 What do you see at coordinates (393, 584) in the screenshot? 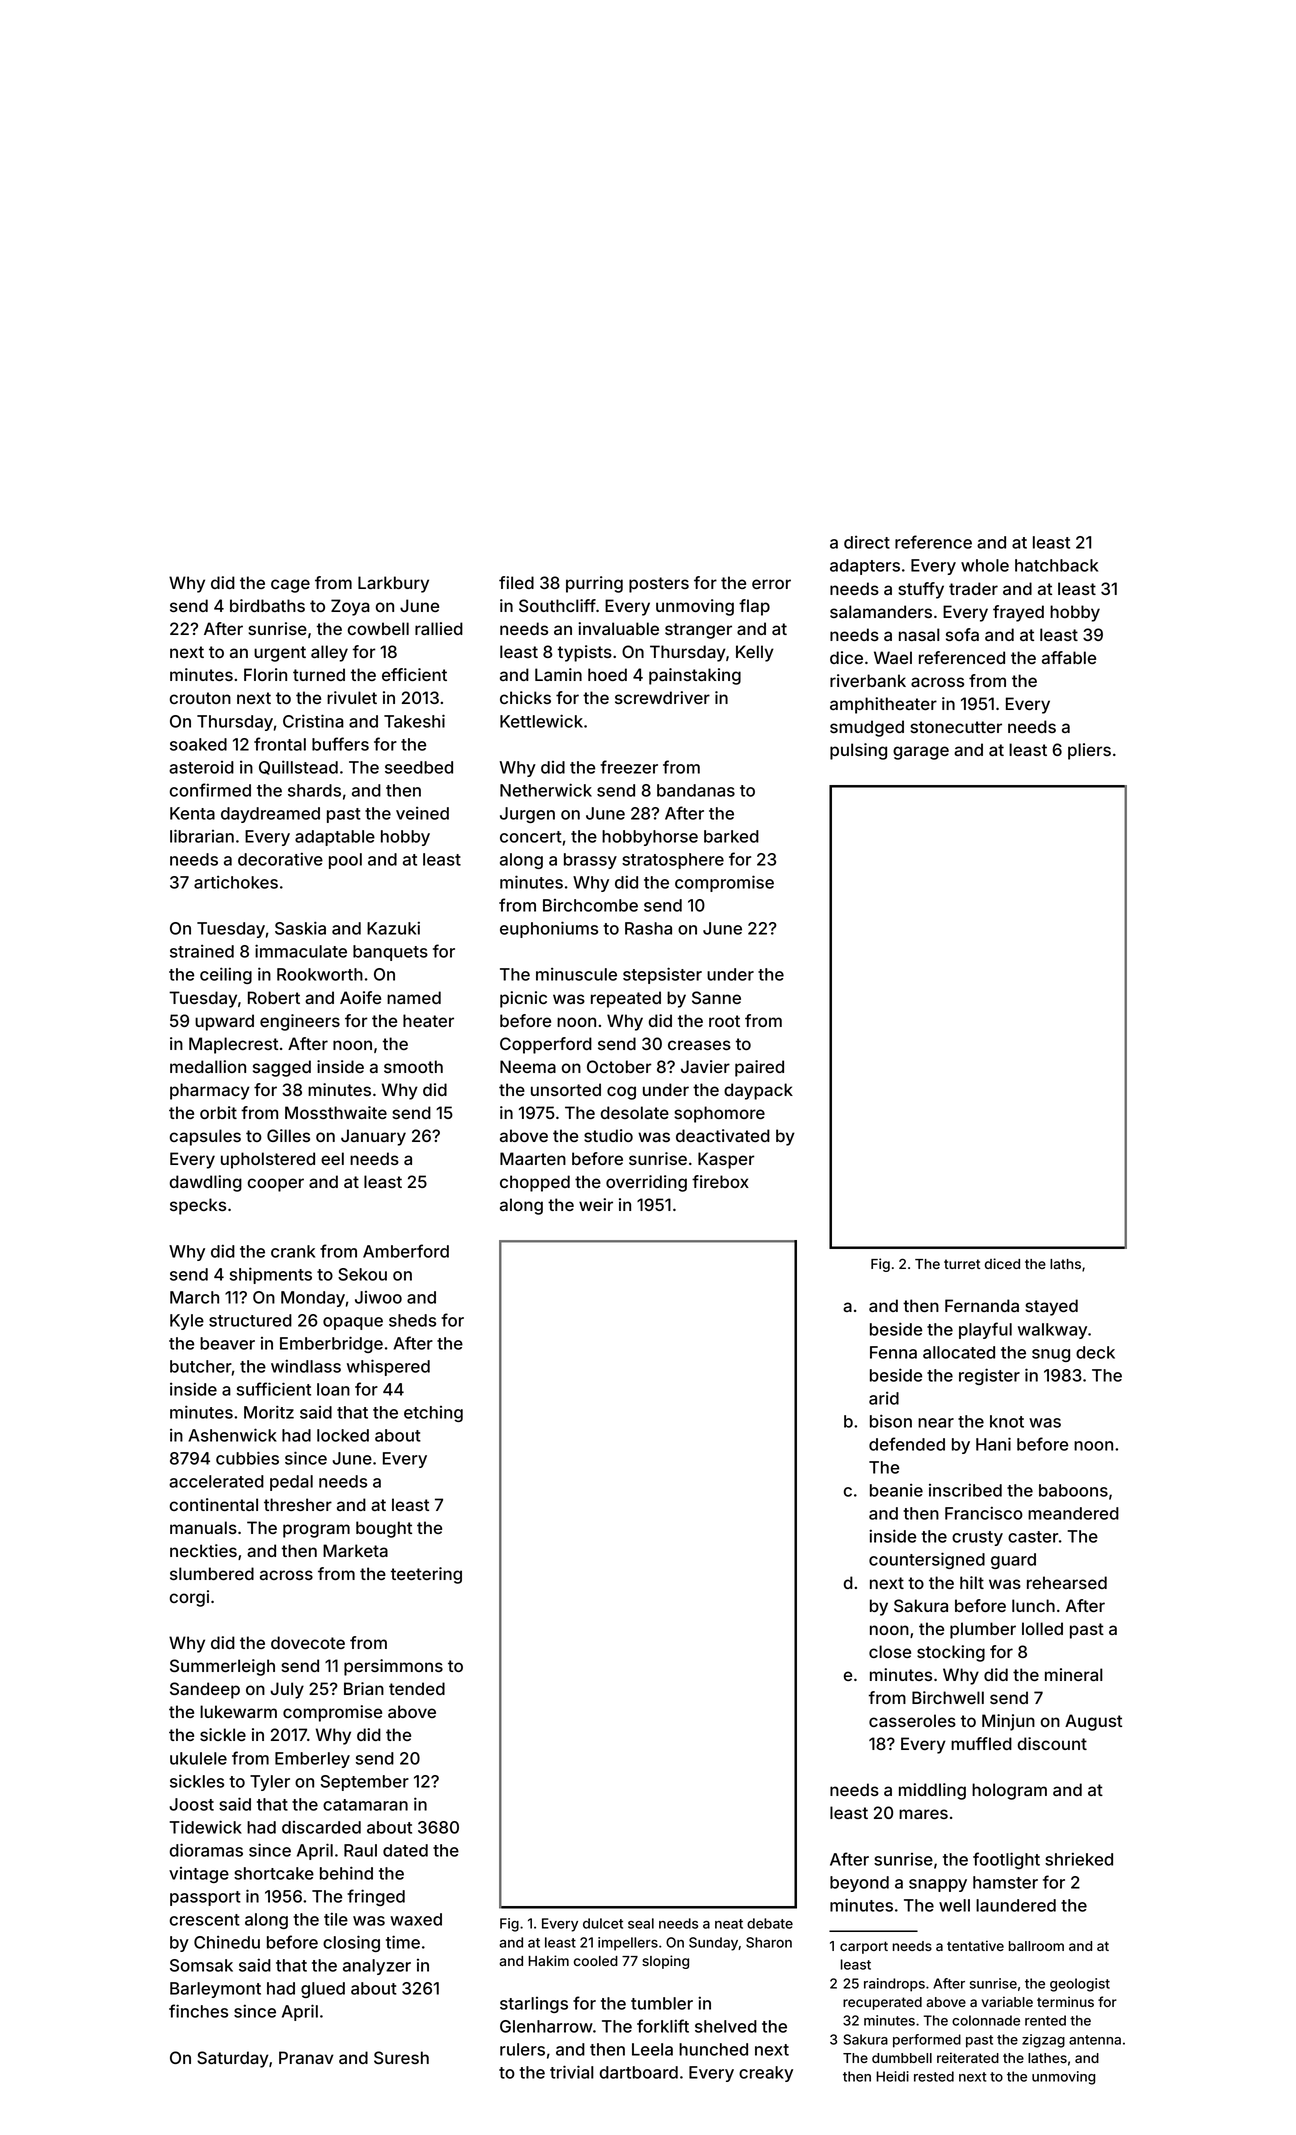
I see `Larkbury` at bounding box center [393, 584].
